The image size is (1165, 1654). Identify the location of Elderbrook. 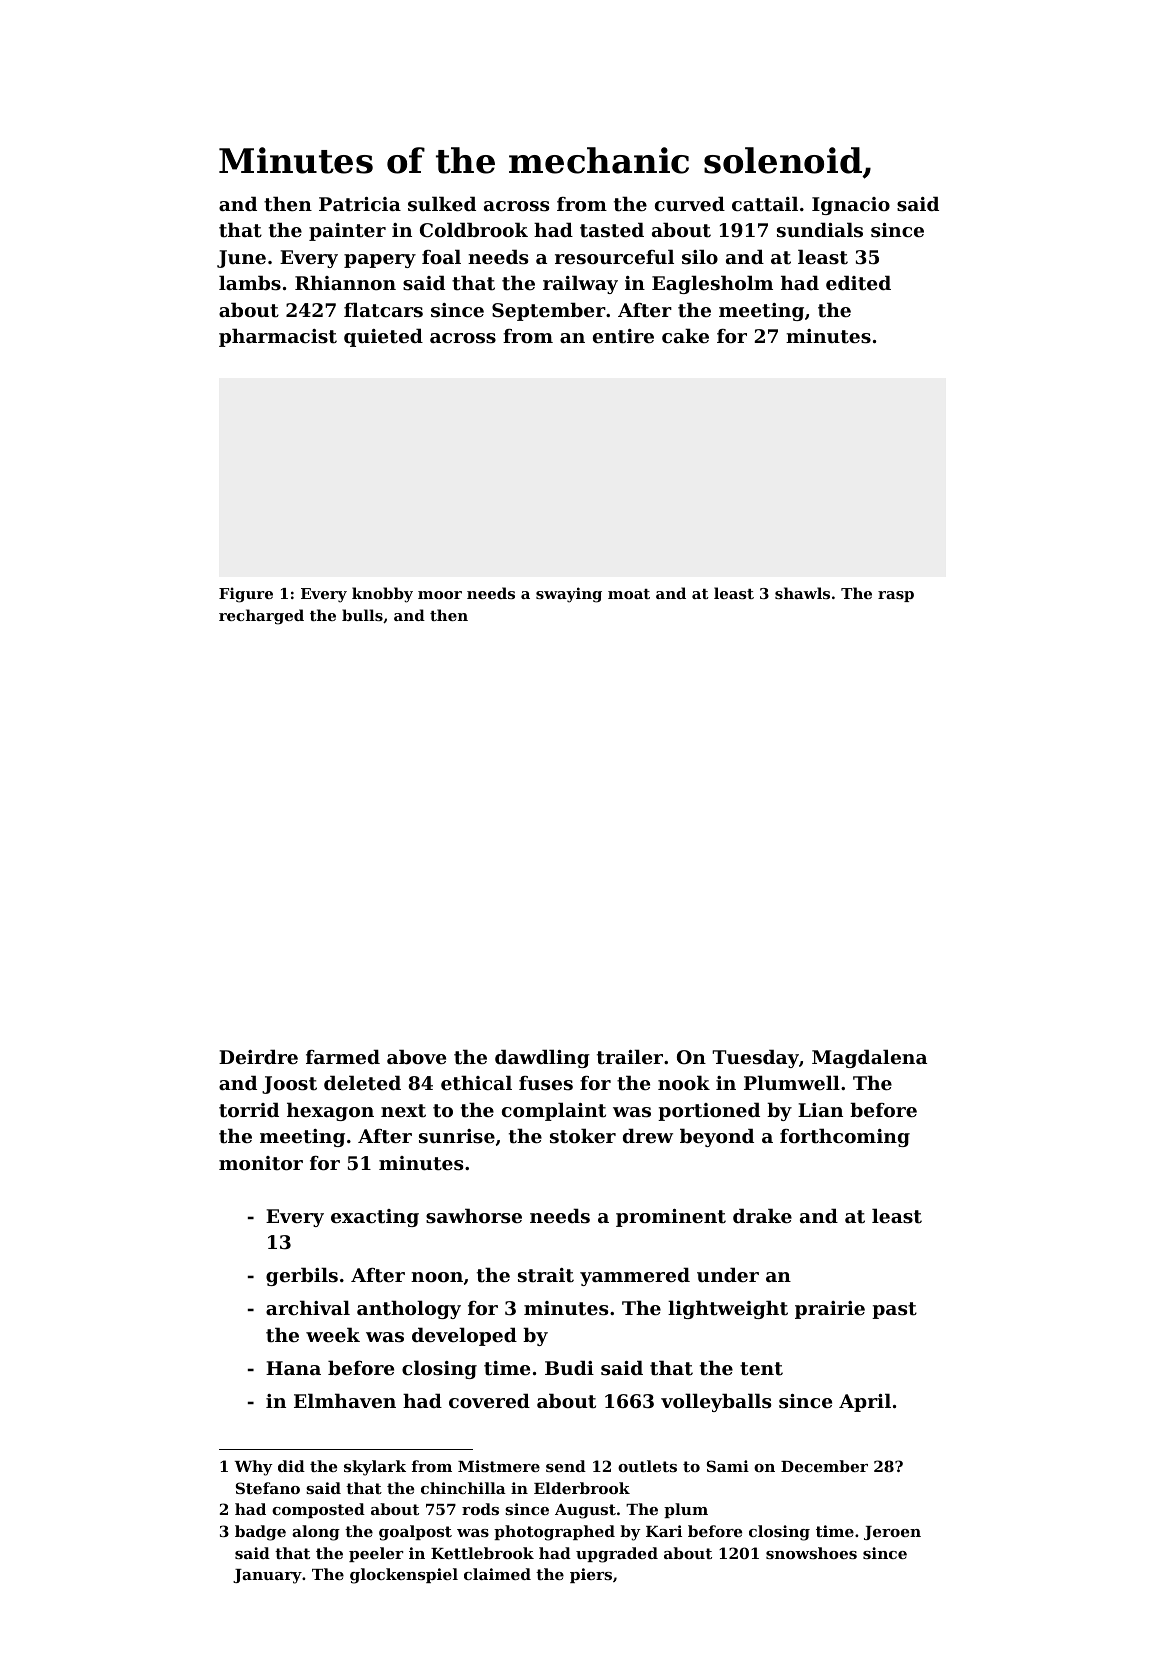
(582, 1488).
